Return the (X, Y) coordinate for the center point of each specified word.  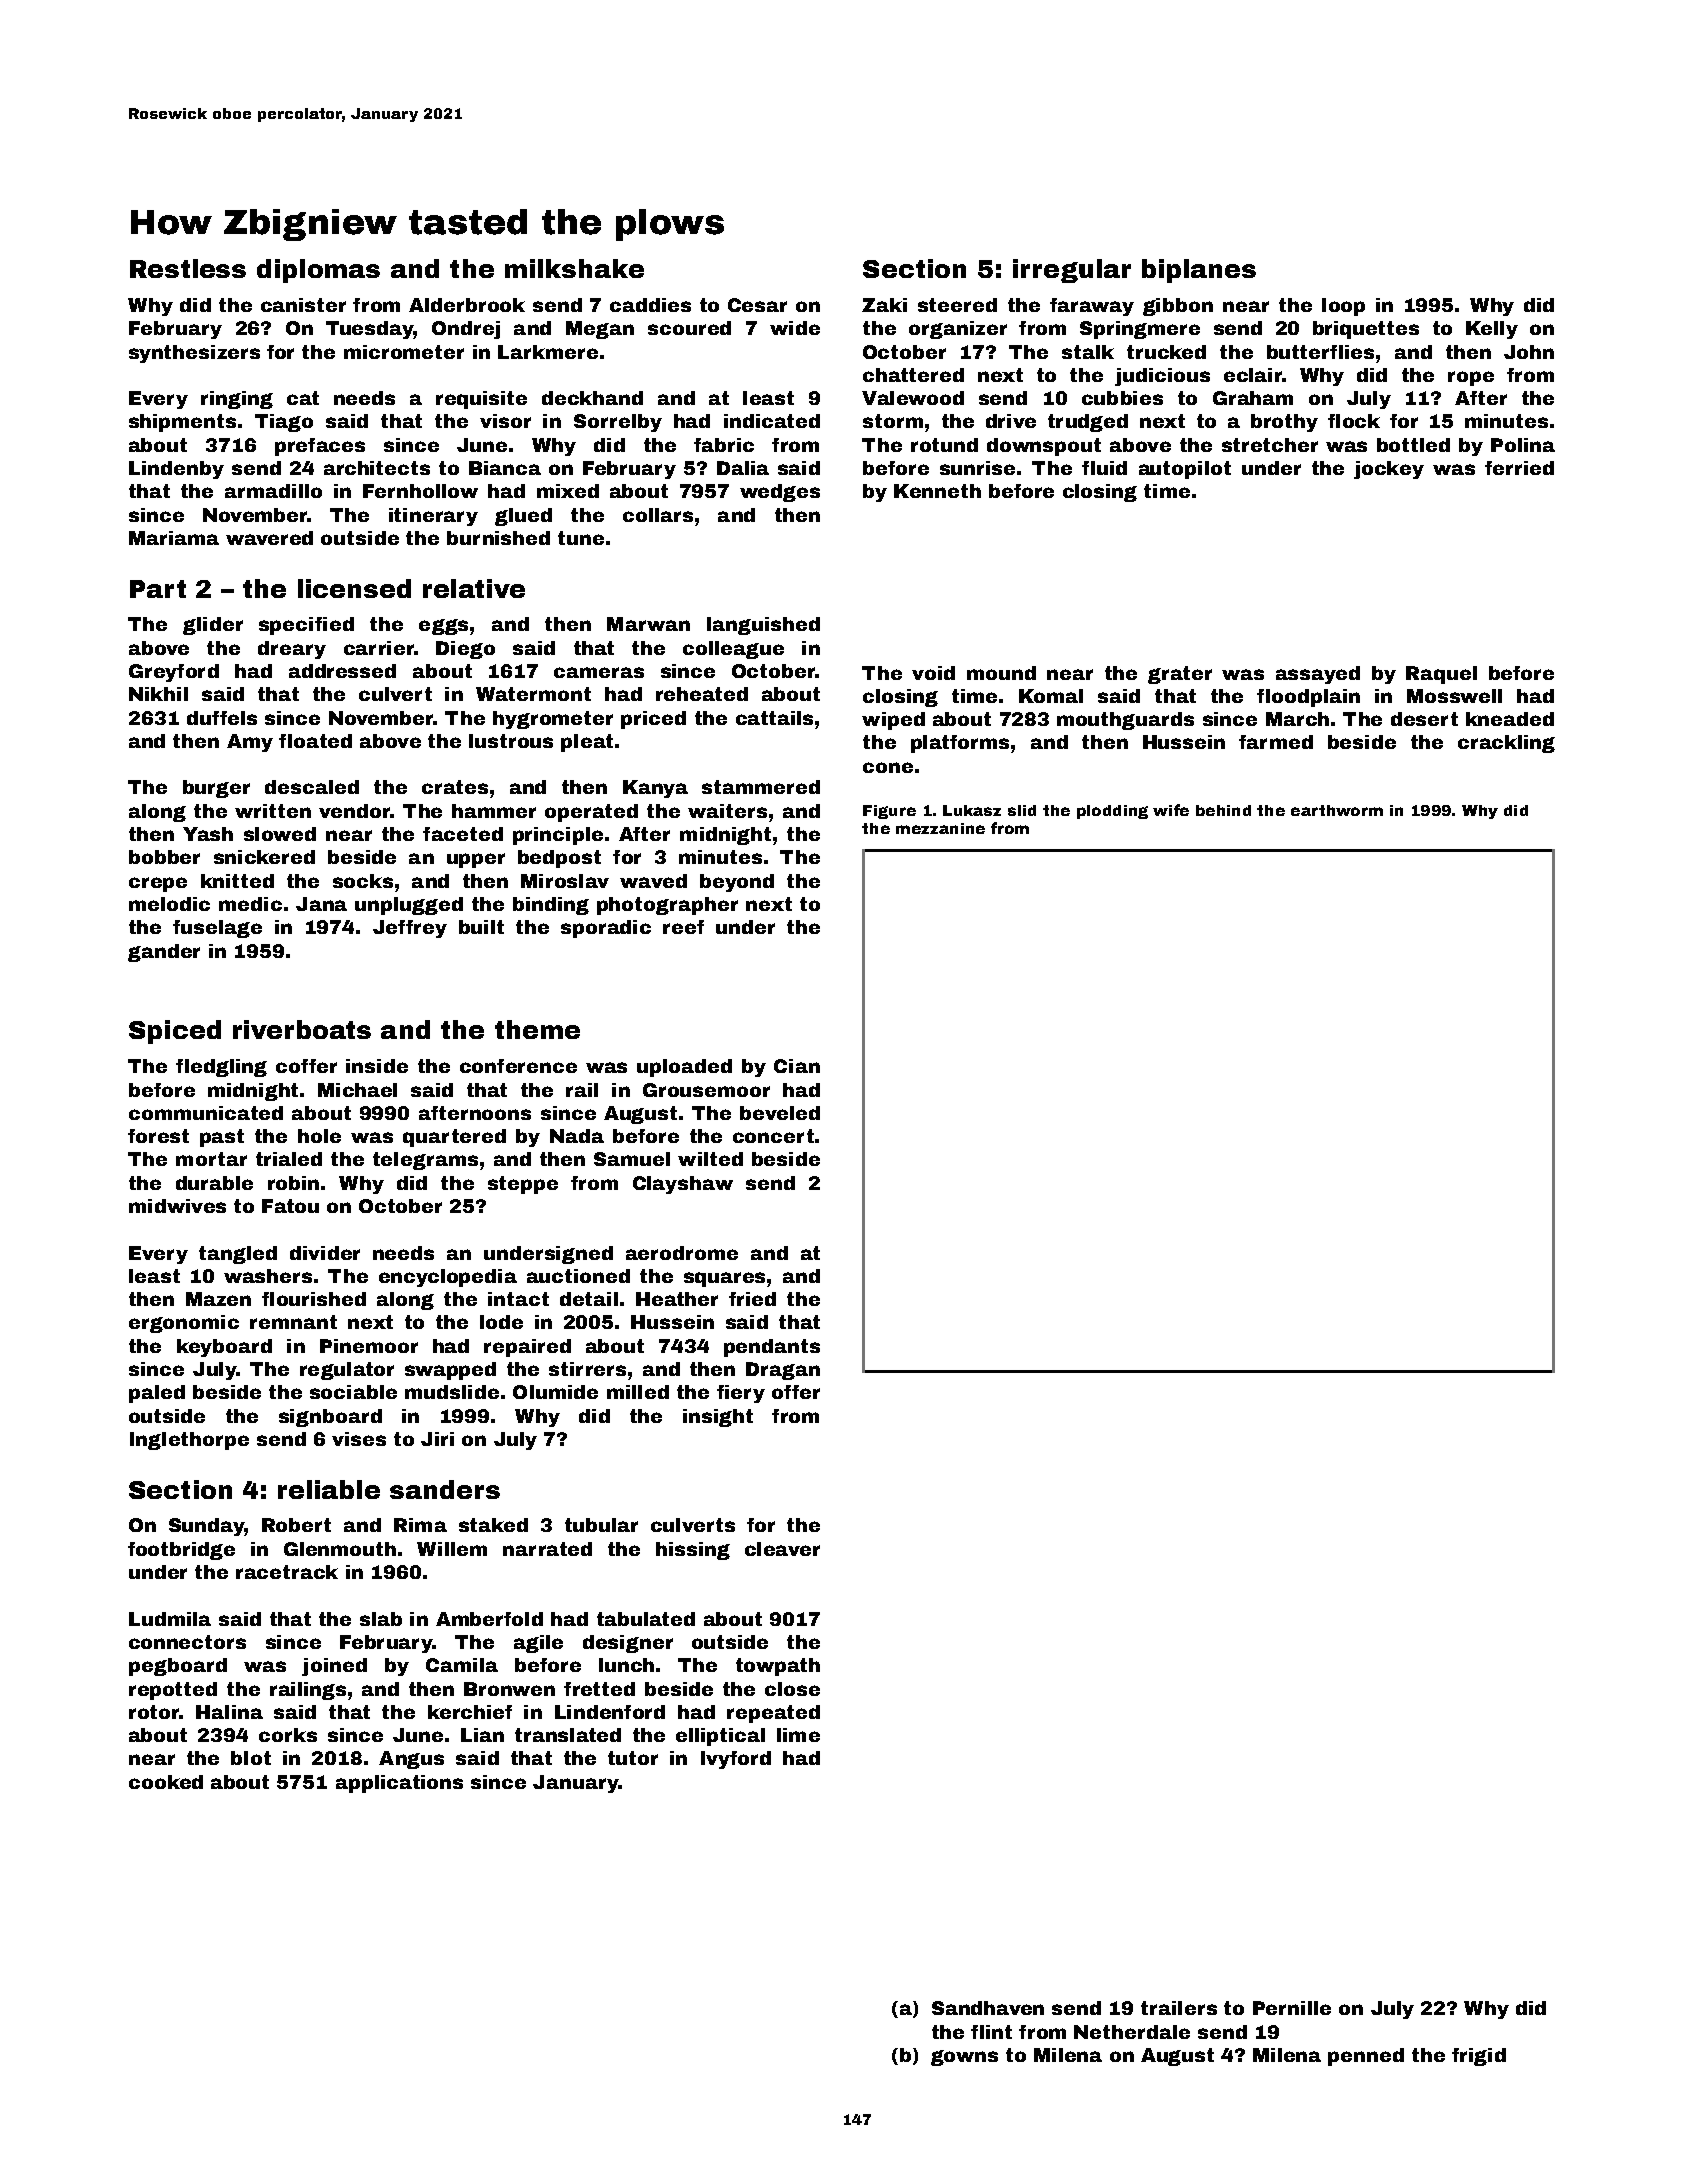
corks (288, 1735)
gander (164, 953)
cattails (774, 718)
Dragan (783, 1371)
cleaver (782, 1549)
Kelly (1492, 330)
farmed (1276, 742)
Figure (889, 812)
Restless (188, 268)
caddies (650, 305)
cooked (166, 1782)
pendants (772, 1348)
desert (1424, 719)
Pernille (1292, 2008)
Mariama (174, 538)
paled (157, 1394)
